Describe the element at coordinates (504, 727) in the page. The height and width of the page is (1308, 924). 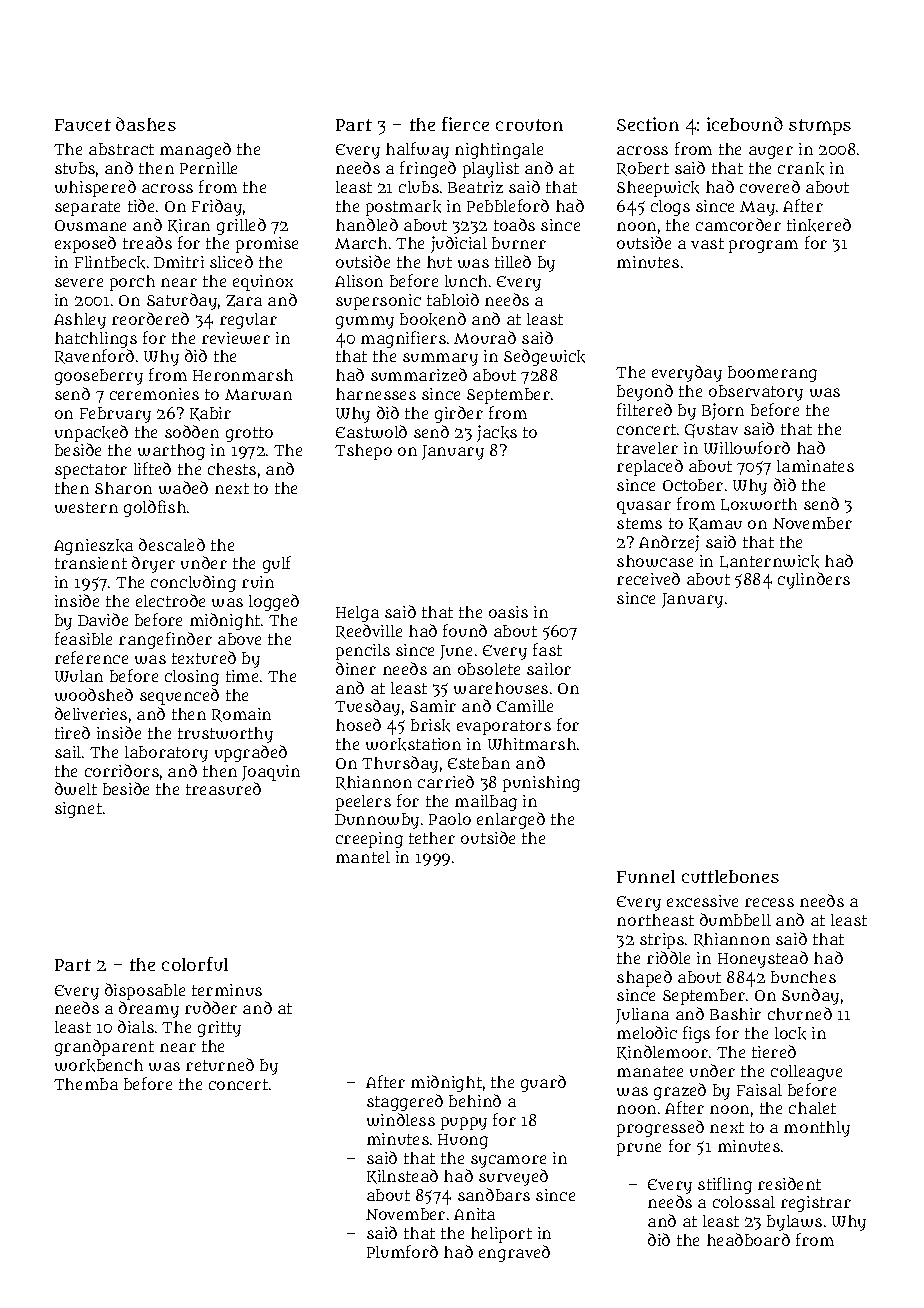
I see `evaporators` at that location.
